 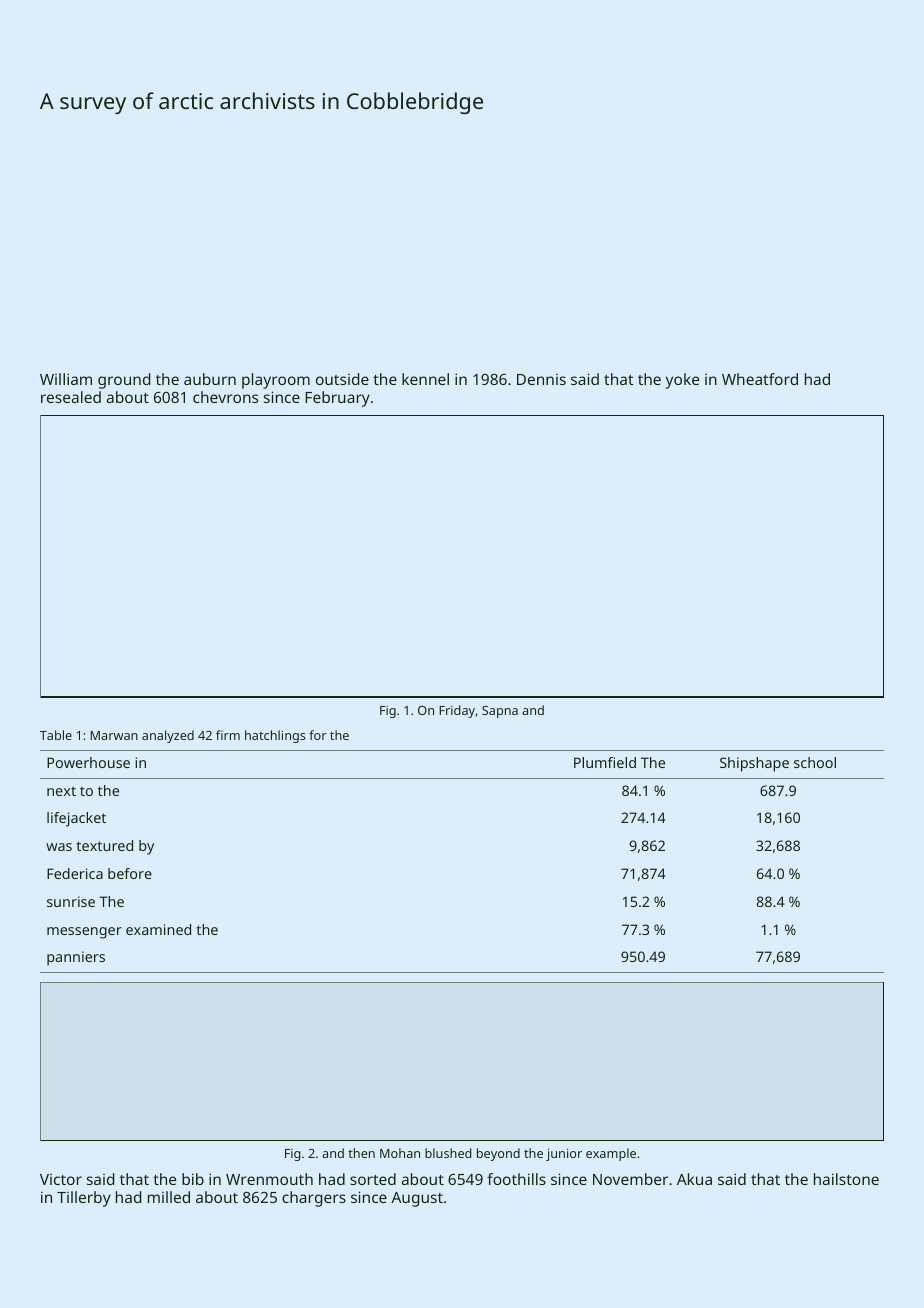 I want to click on Akua, so click(x=694, y=1179).
